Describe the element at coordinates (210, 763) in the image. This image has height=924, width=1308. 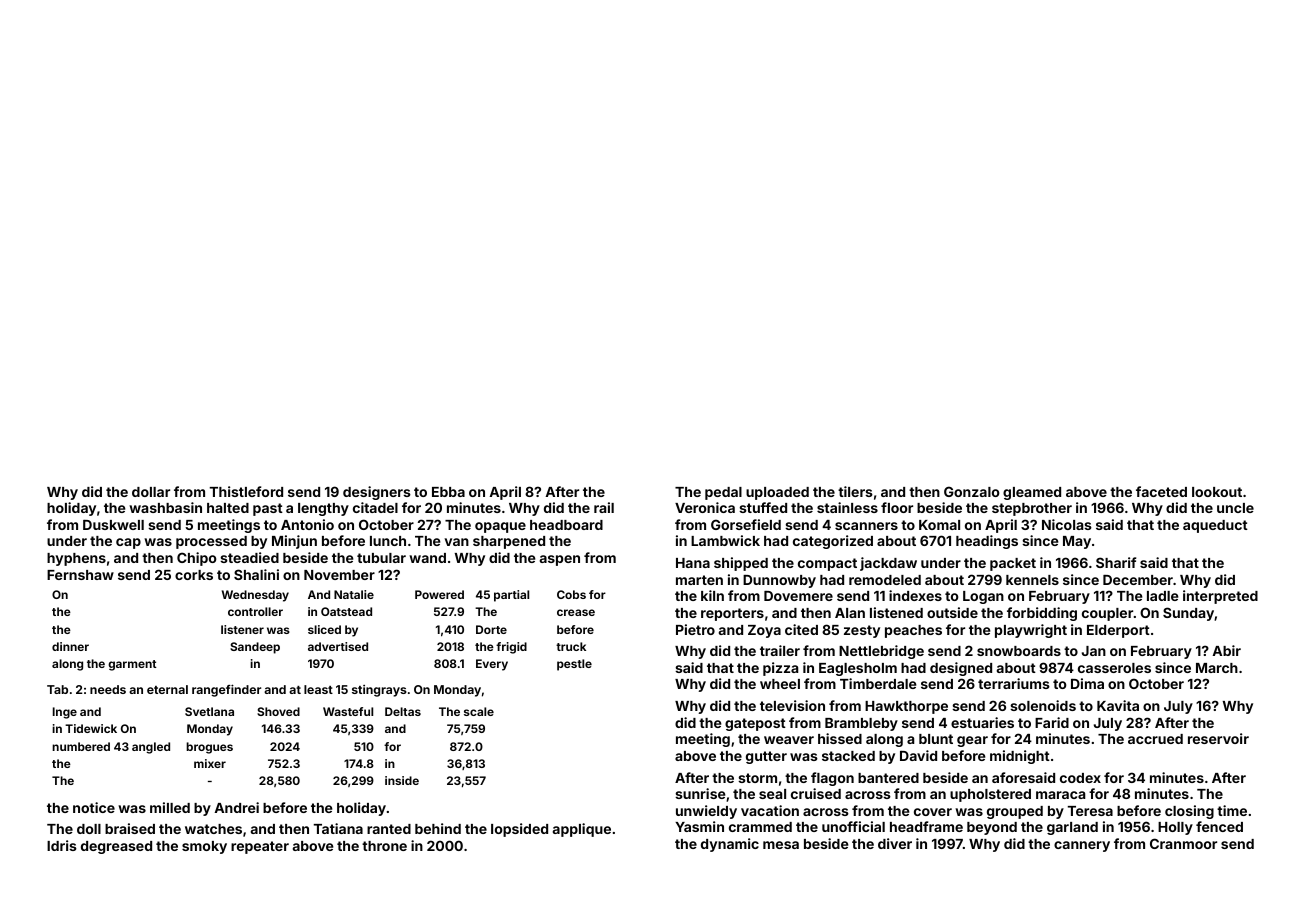
I see `mixer` at that location.
